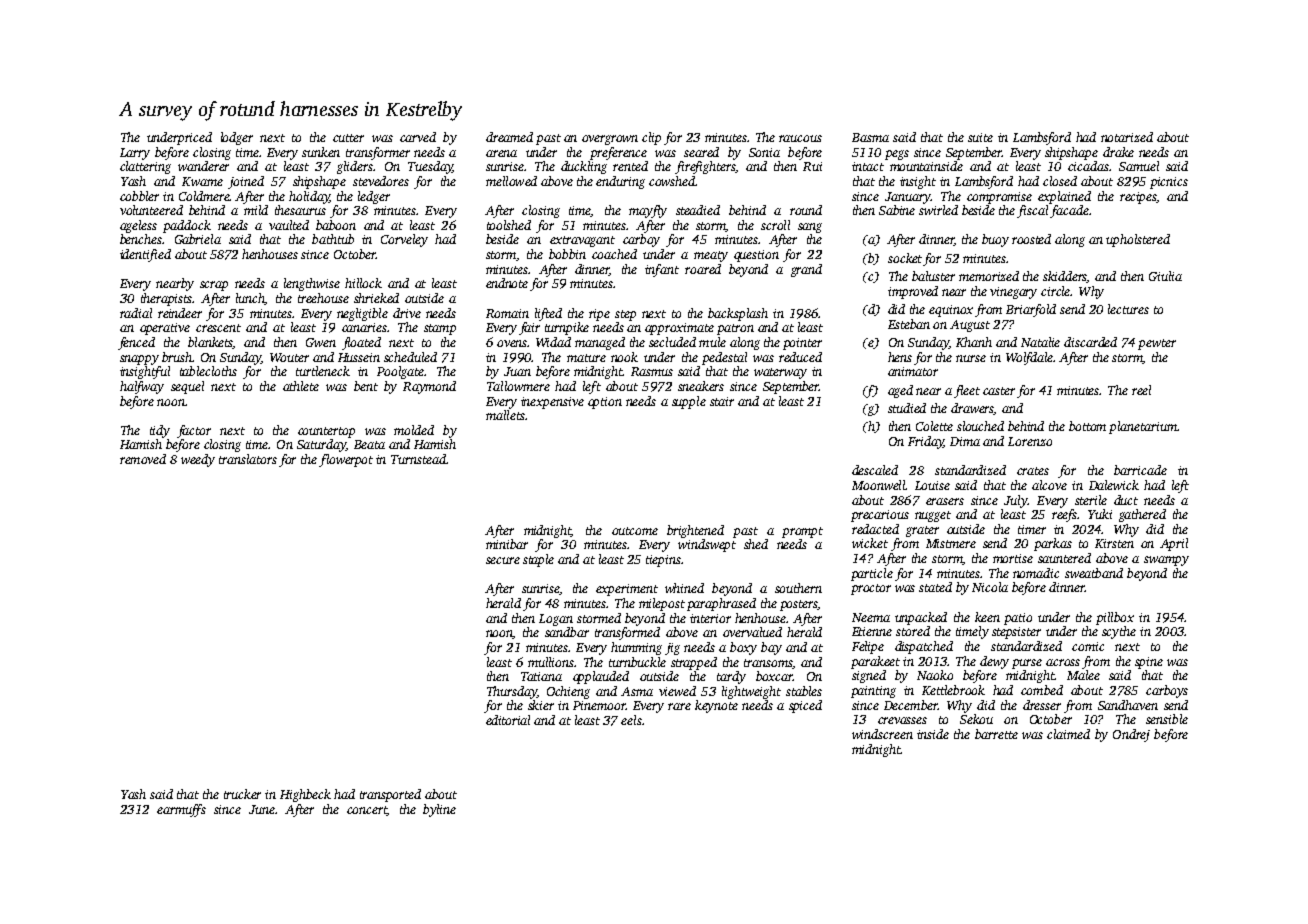 The height and width of the image is (924, 1308). Describe the element at coordinates (882, 734) in the image. I see `windscreen` at that location.
